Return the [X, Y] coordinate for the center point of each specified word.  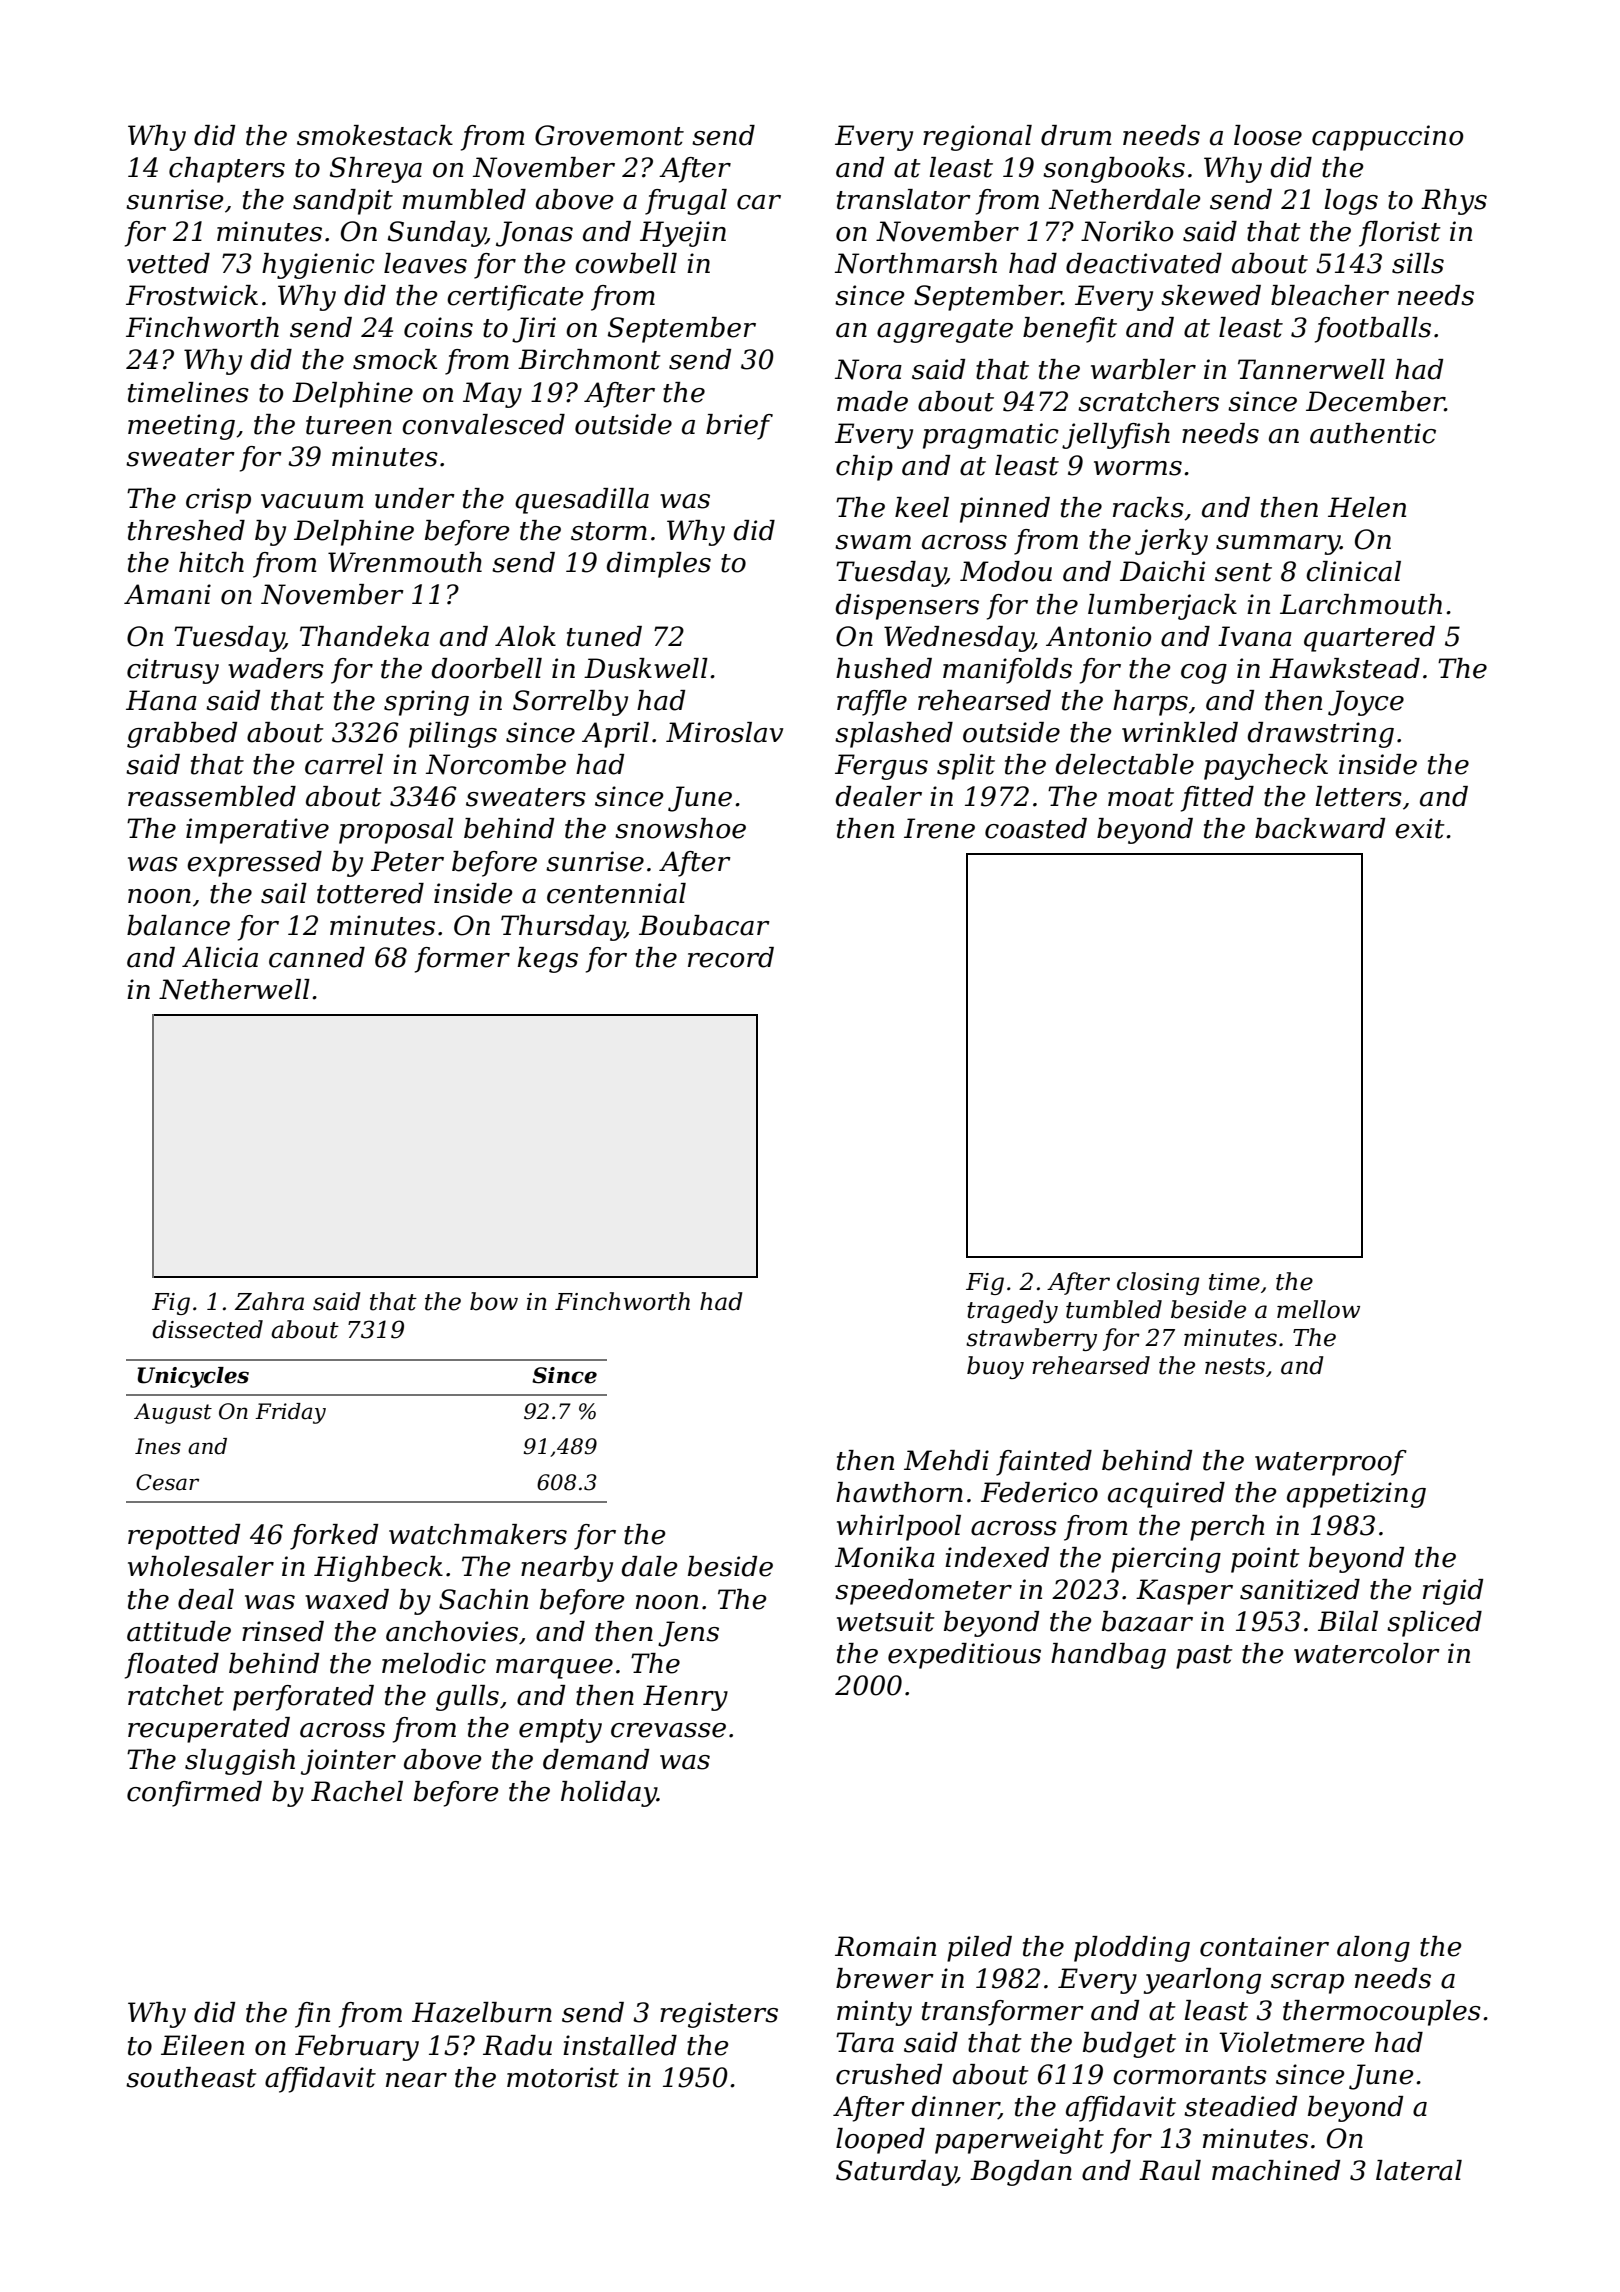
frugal [686, 202]
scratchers [1148, 401]
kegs [548, 960]
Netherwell [234, 989]
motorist [563, 2077]
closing [1158, 1283]
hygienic [318, 266]
